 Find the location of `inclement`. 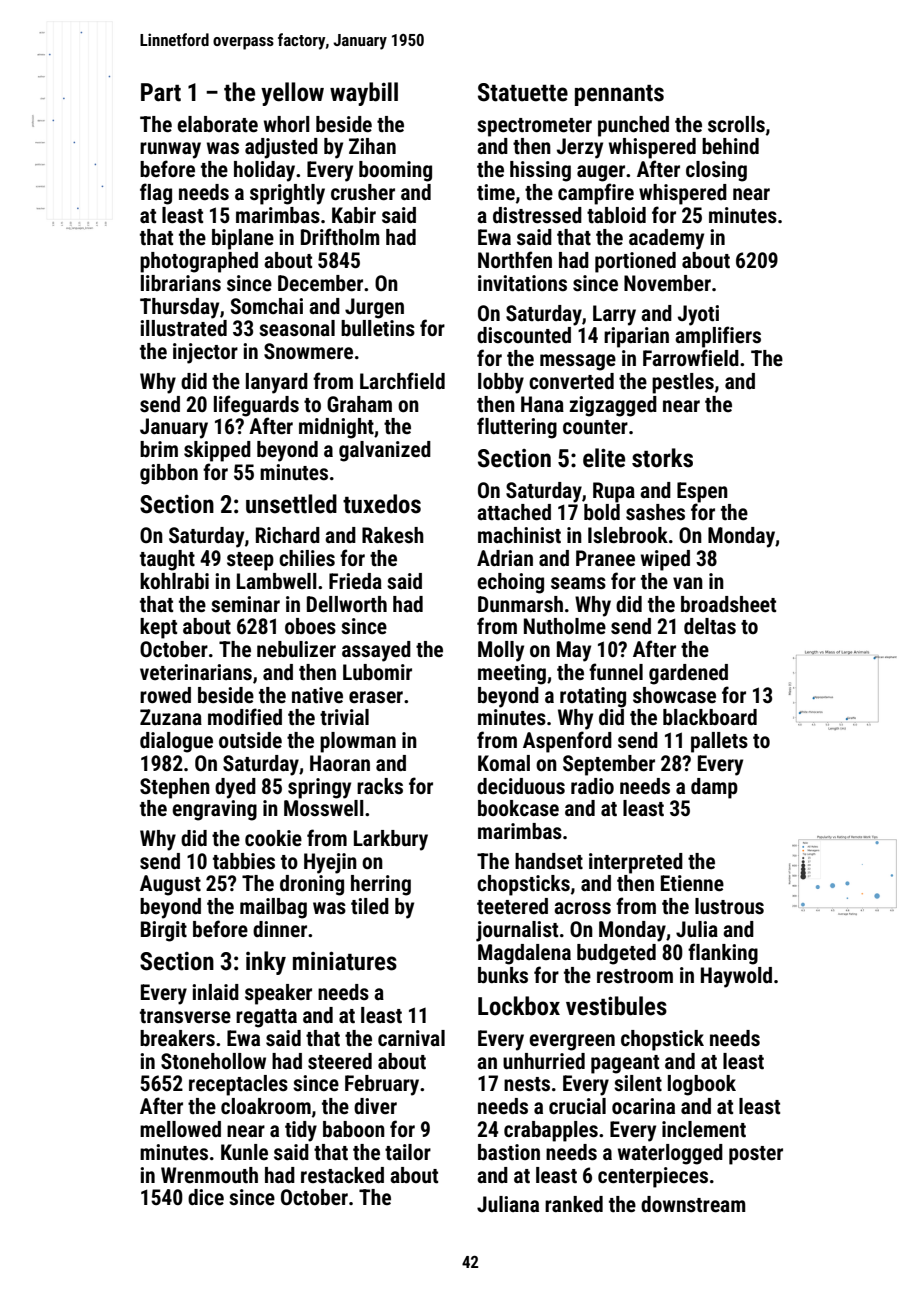

inclement is located at coordinates (704, 1129).
